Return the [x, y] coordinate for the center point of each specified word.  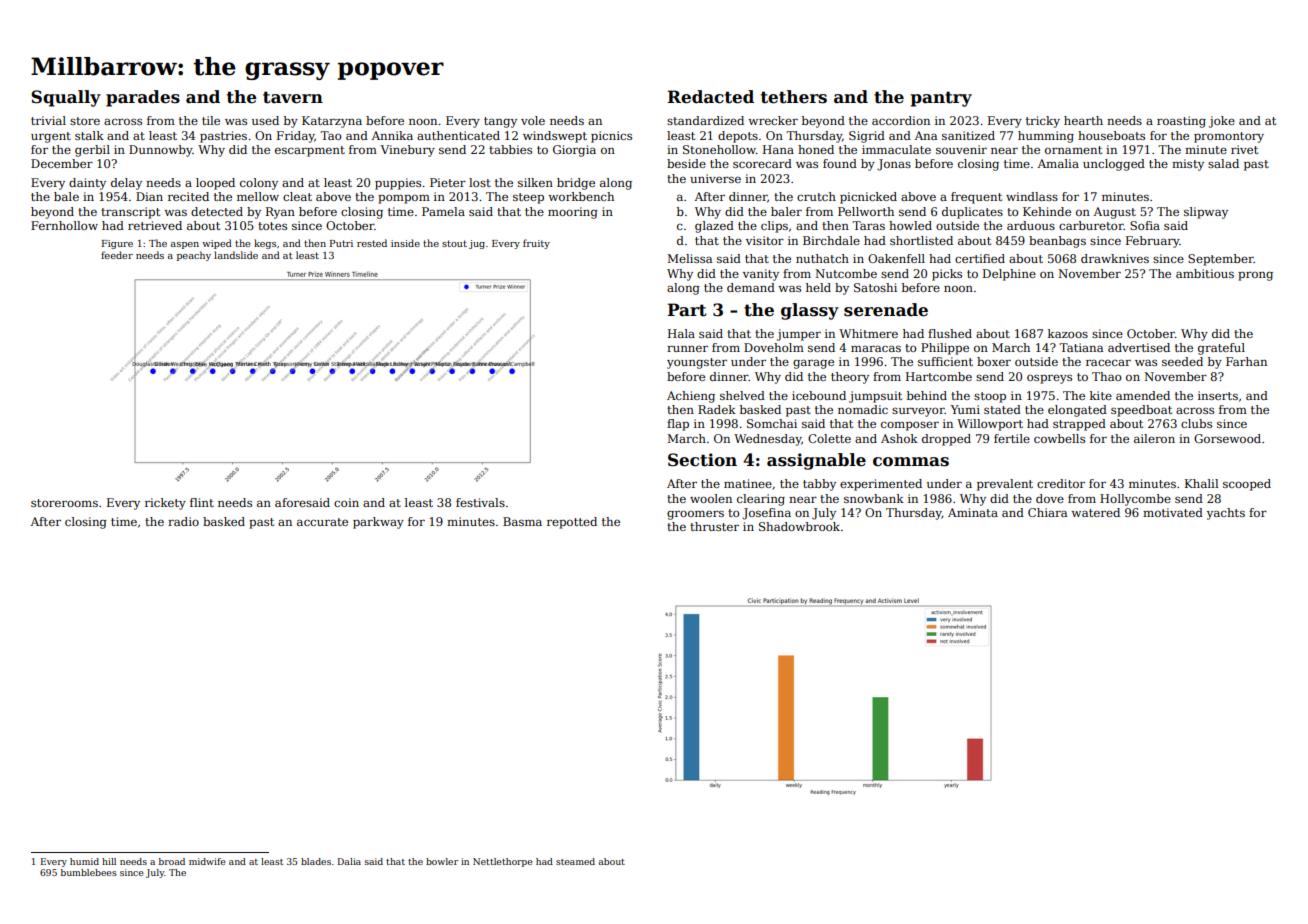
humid [84, 861]
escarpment [310, 151]
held [818, 287]
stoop [990, 397]
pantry [941, 99]
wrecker [773, 120]
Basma [522, 521]
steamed [575, 861]
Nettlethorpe [502, 862]
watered [1095, 512]
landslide [236, 255]
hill [109, 861]
